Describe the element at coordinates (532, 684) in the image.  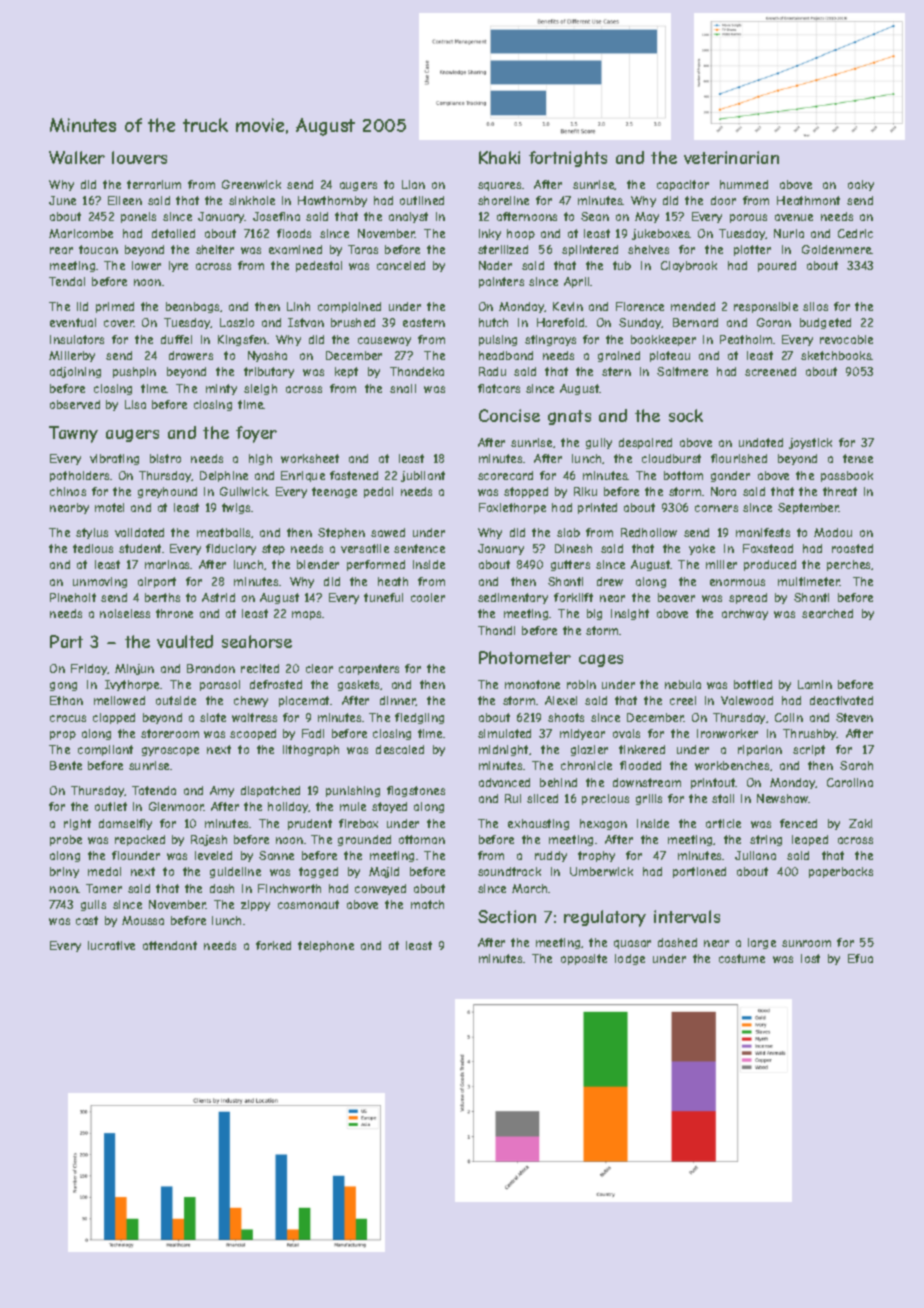
I see `monotone` at that location.
